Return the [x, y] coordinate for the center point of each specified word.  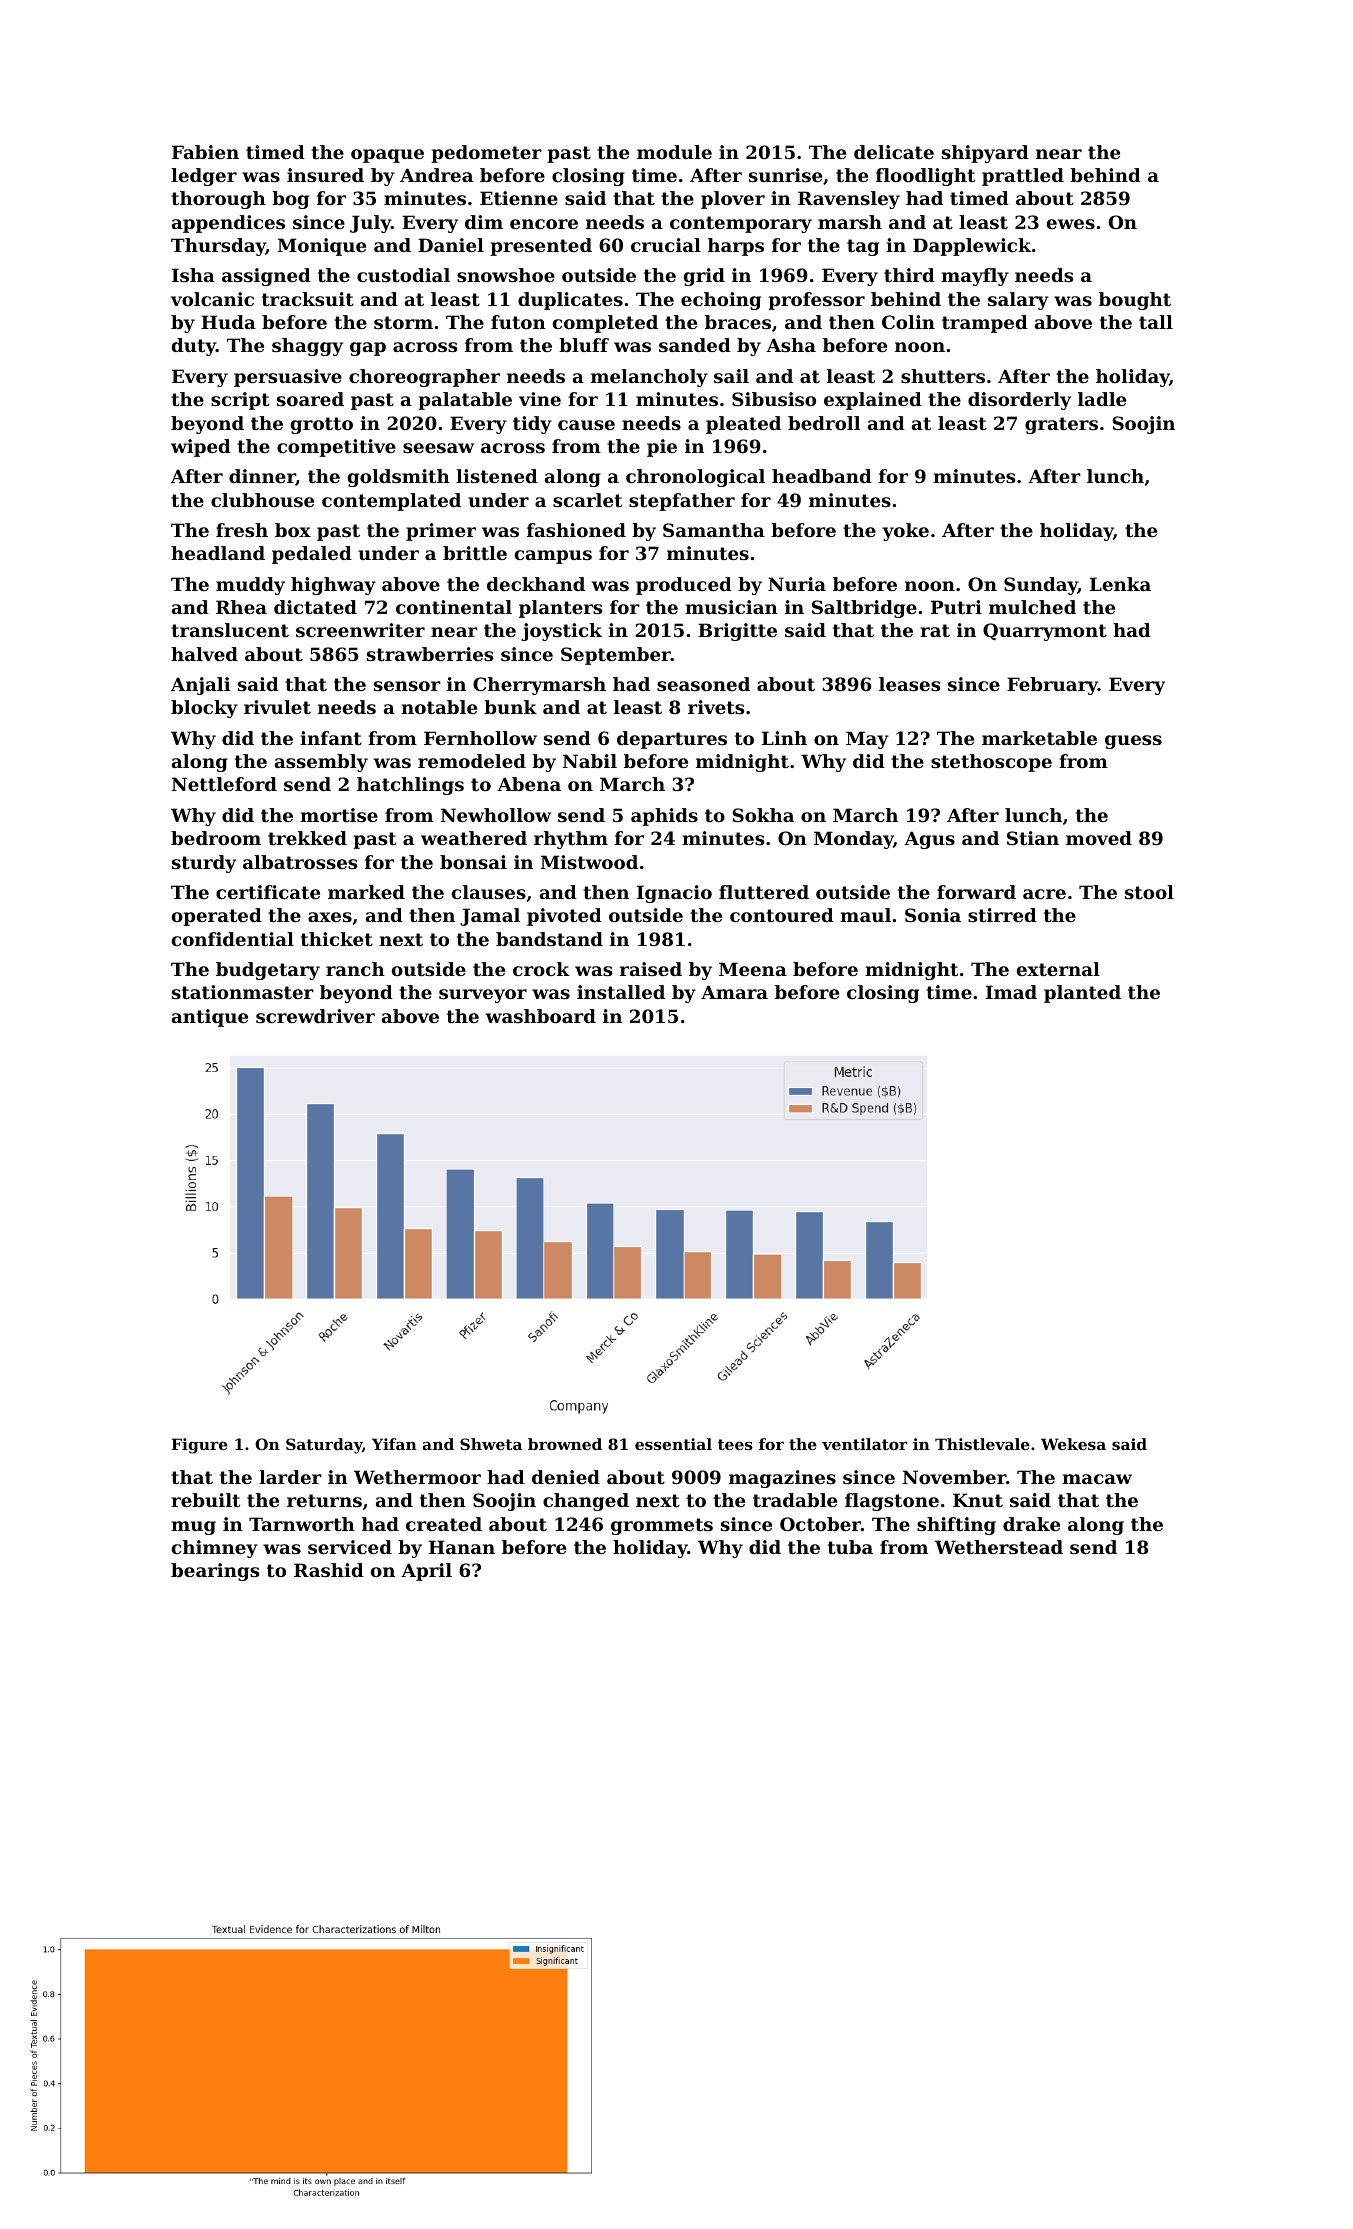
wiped [201, 448]
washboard [541, 1016]
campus [553, 557]
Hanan [462, 1547]
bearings [215, 1572]
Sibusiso [774, 399]
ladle [1102, 399]
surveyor [483, 996]
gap [368, 349]
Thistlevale [982, 1444]
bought [1135, 301]
